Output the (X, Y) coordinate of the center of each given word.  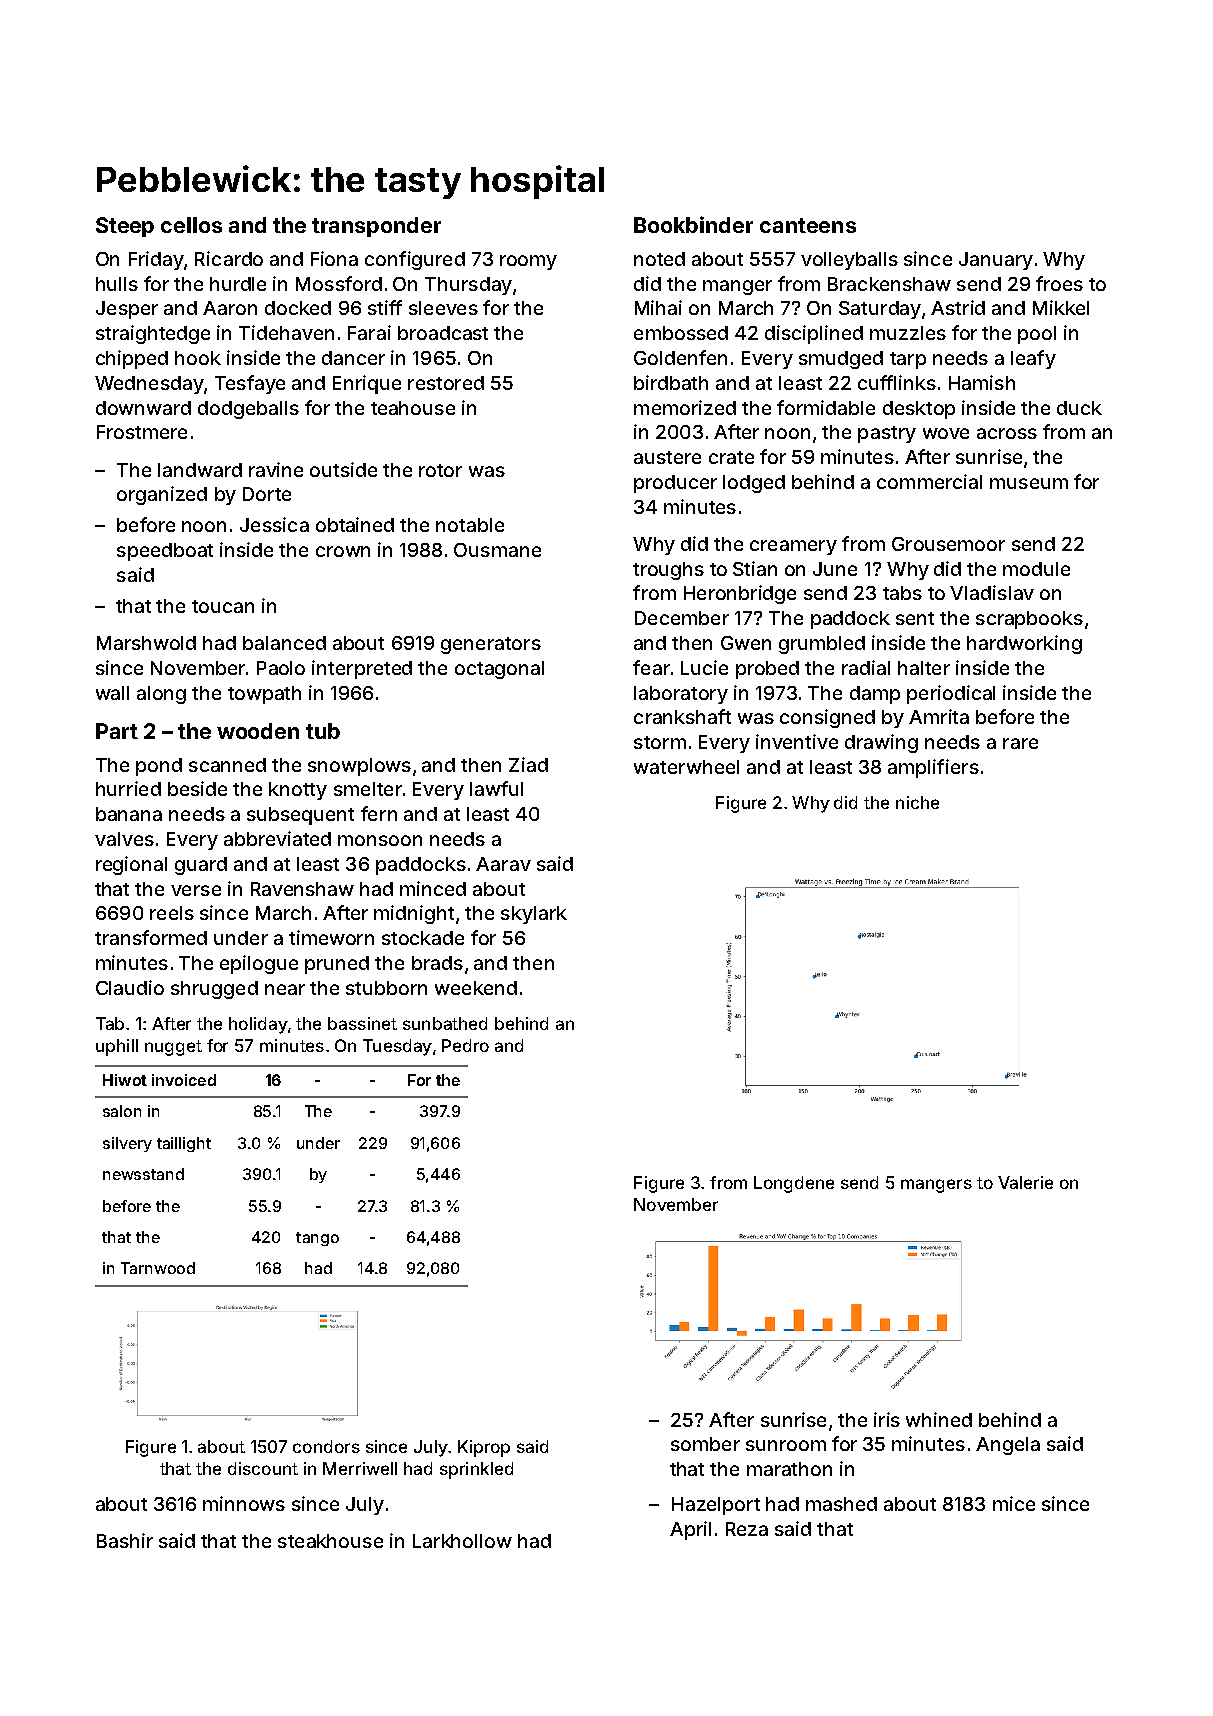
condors (326, 1446)
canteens (808, 225)
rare (1020, 743)
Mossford (339, 283)
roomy (528, 262)
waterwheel (686, 767)
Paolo (281, 668)
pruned (337, 965)
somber (705, 1444)
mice (1014, 1503)
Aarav (503, 864)
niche (917, 802)
